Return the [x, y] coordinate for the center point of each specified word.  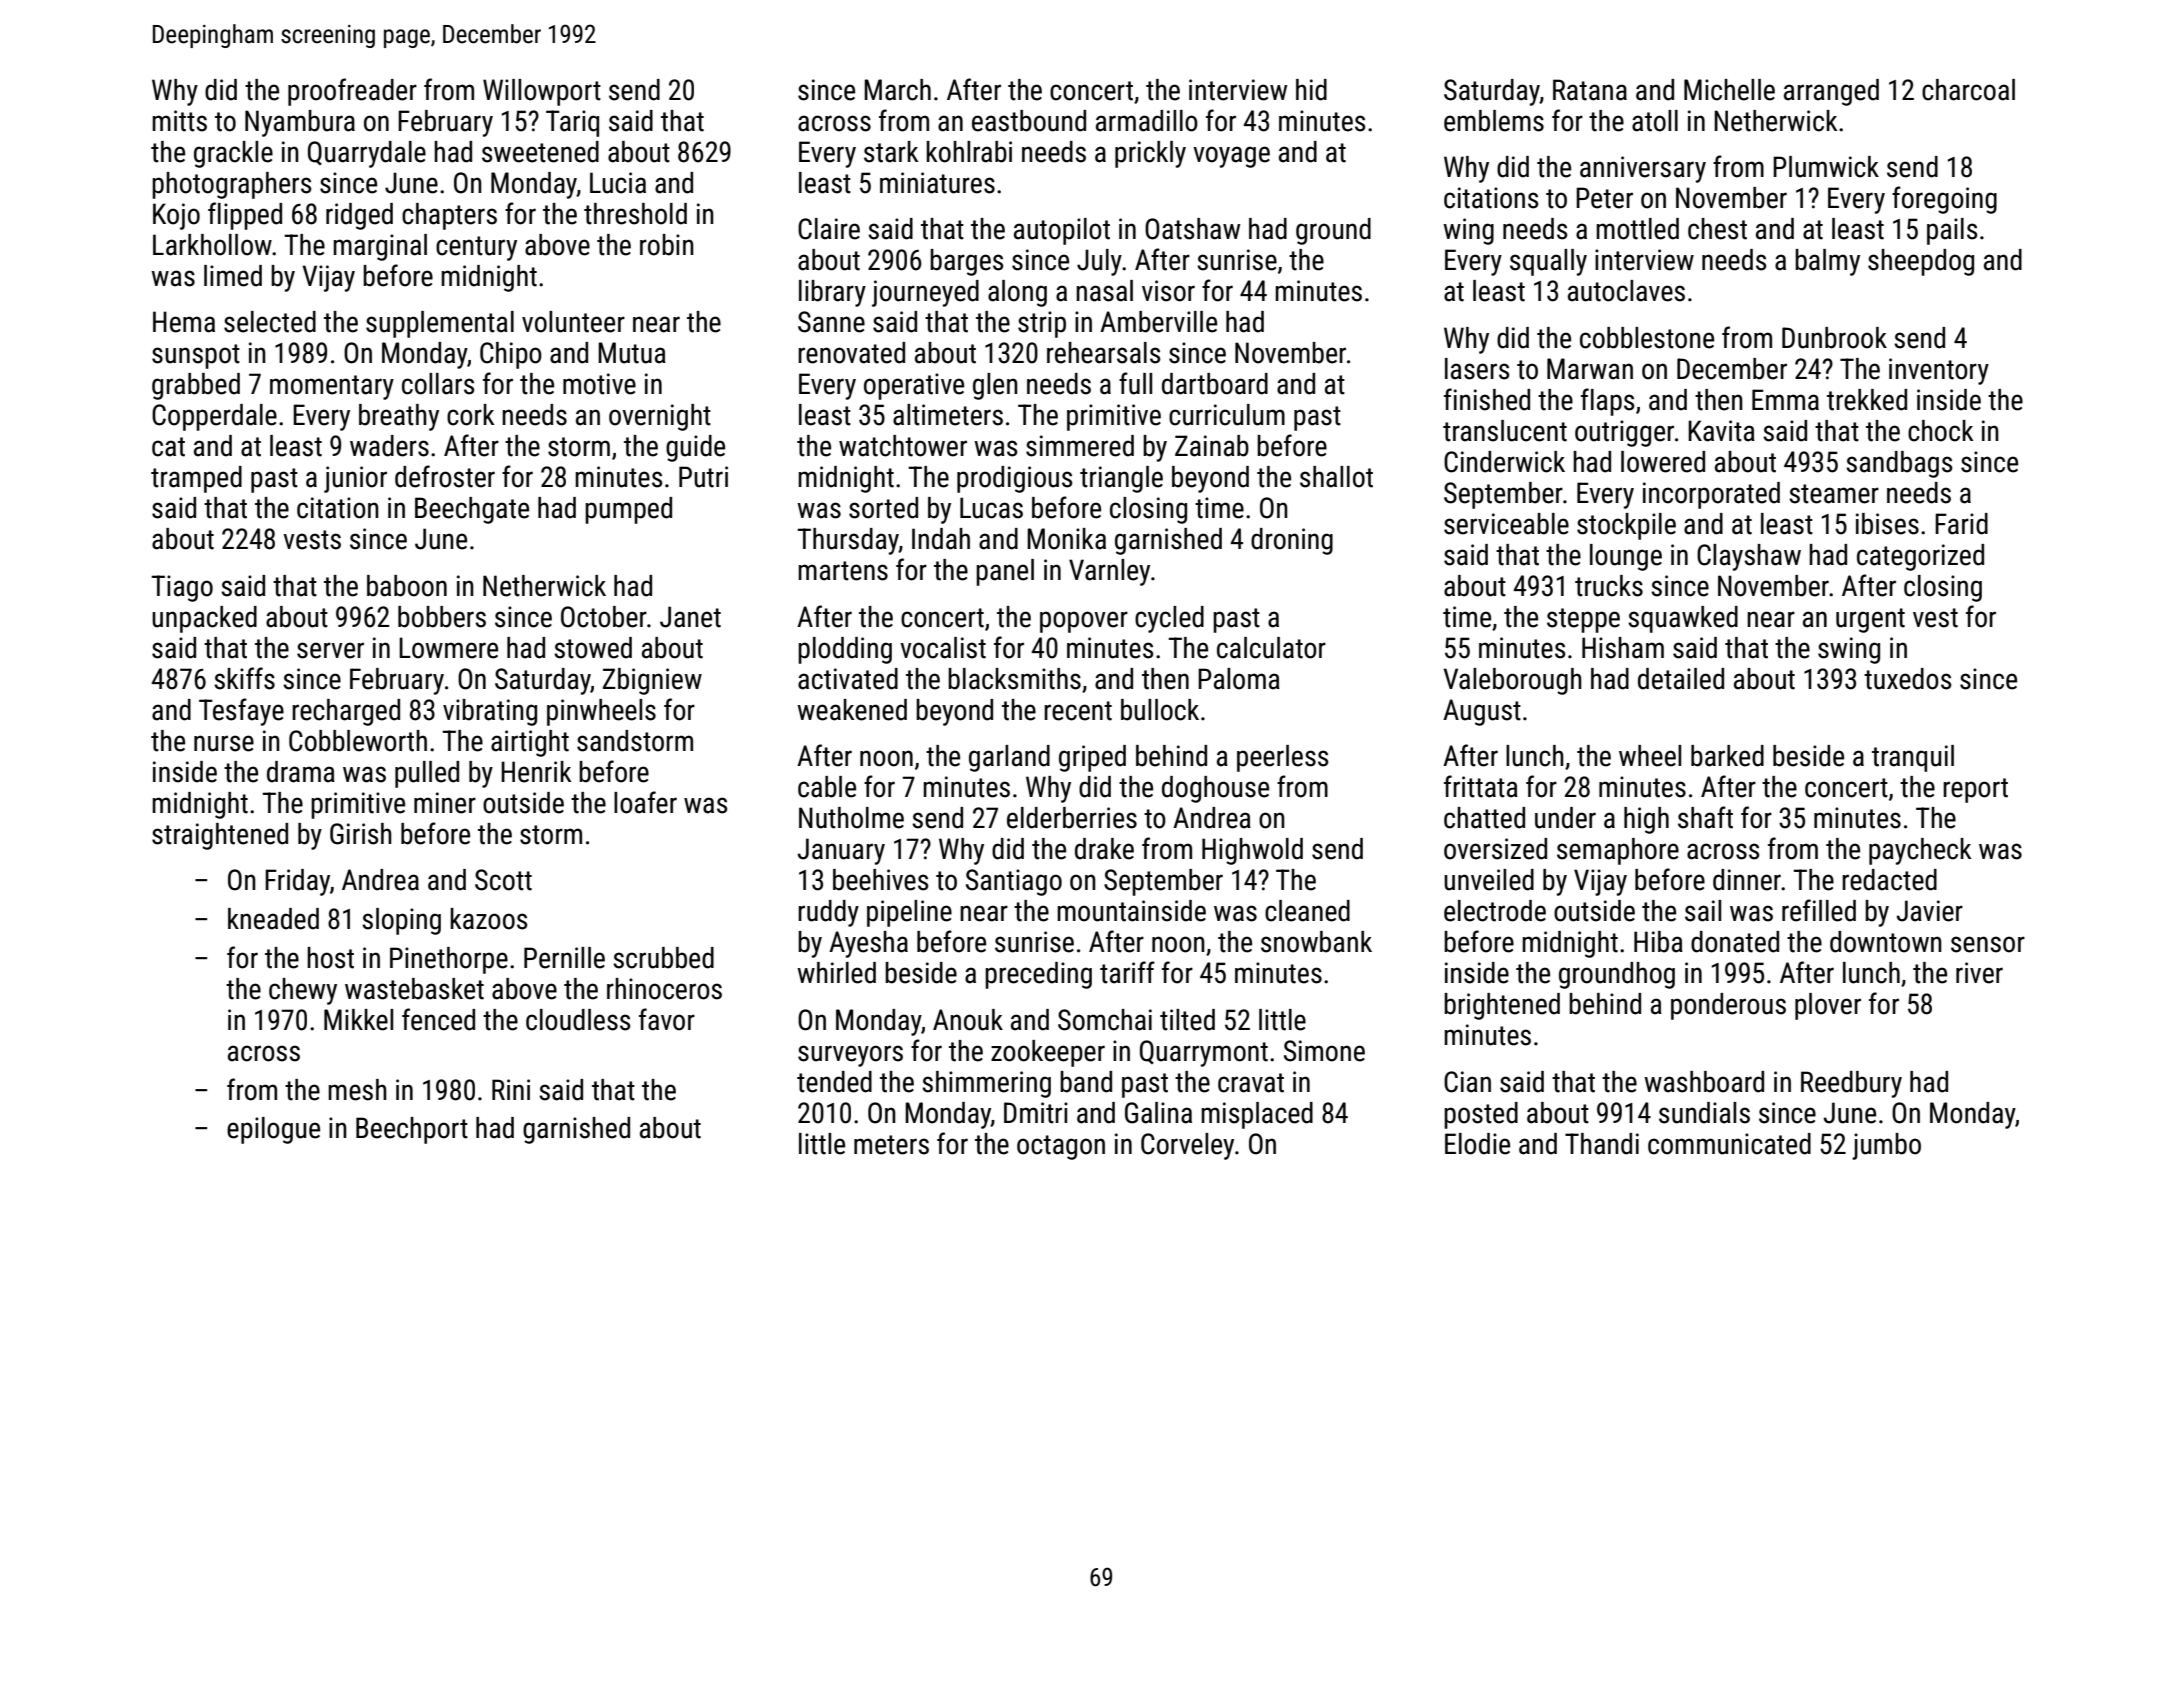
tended [834, 1082]
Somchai [1105, 1020]
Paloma [1239, 679]
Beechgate [472, 510]
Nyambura [300, 123]
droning [1292, 541]
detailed [1681, 679]
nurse [224, 743]
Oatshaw [1192, 229]
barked [1727, 756]
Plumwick [1826, 167]
